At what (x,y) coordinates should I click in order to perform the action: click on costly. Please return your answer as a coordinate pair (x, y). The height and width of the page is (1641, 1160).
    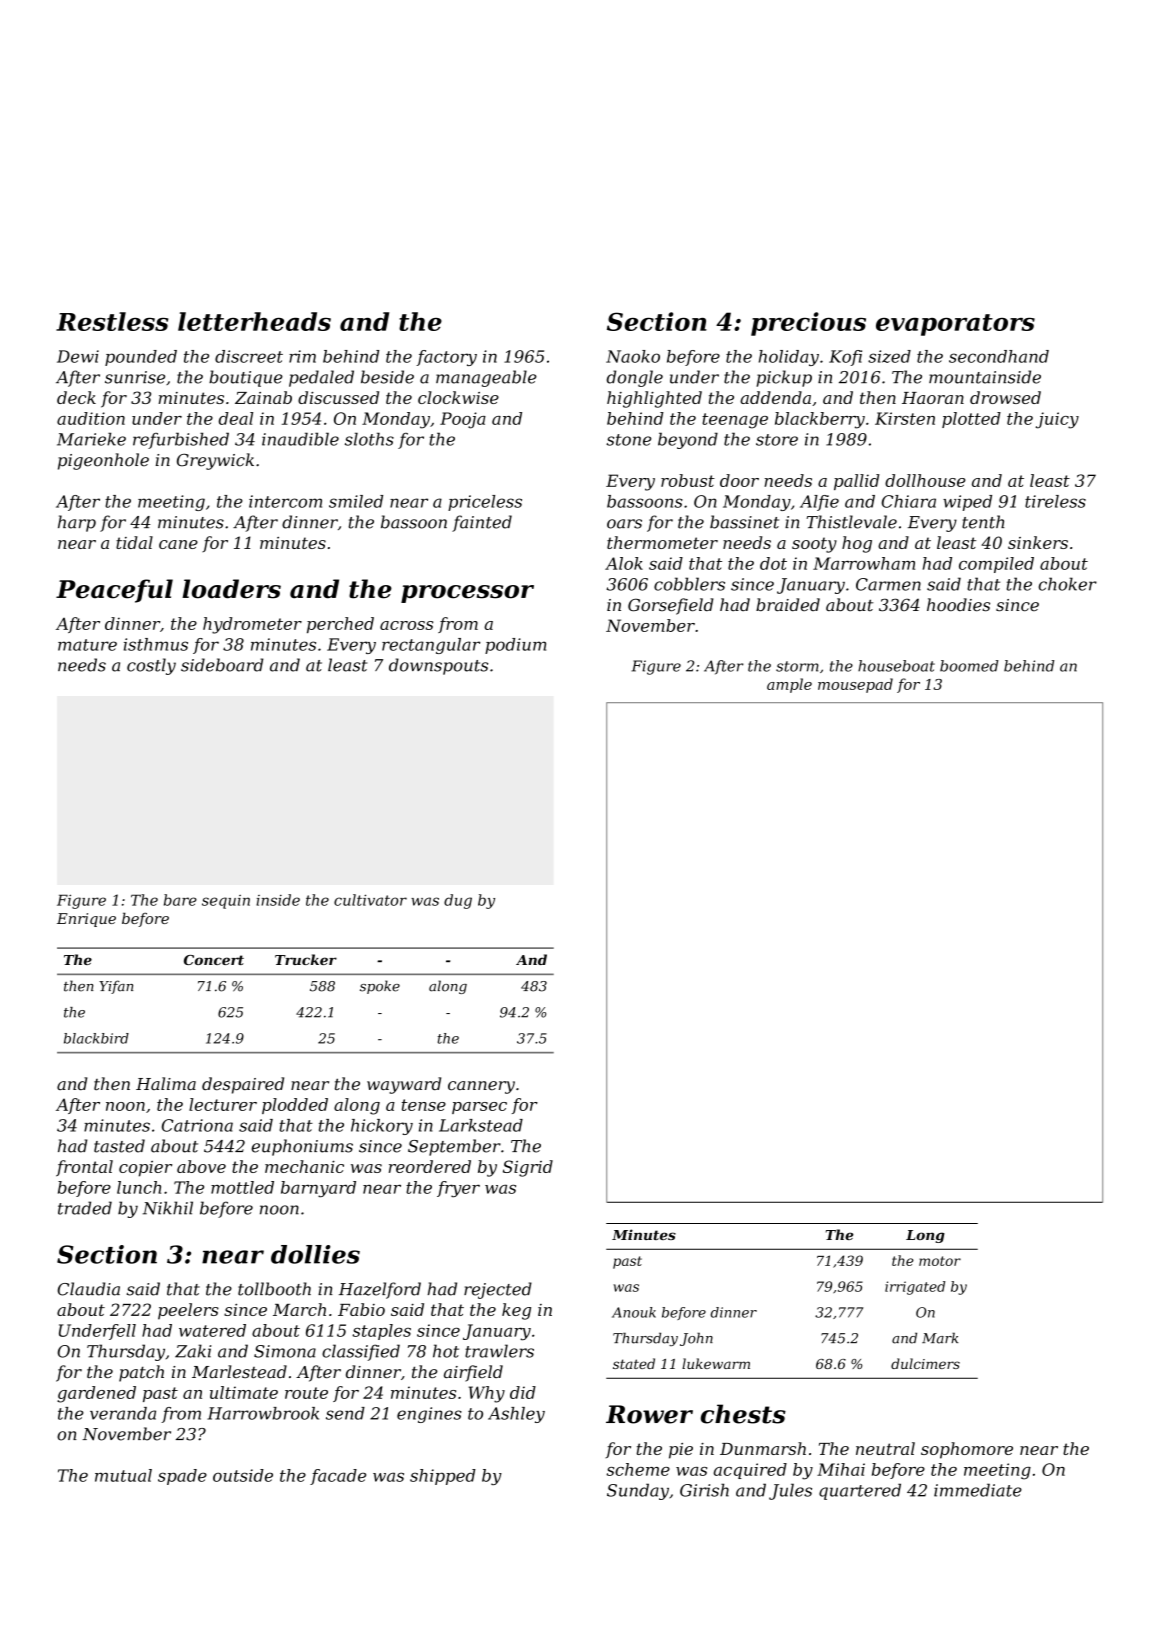
    Looking at the image, I should click on (151, 666).
